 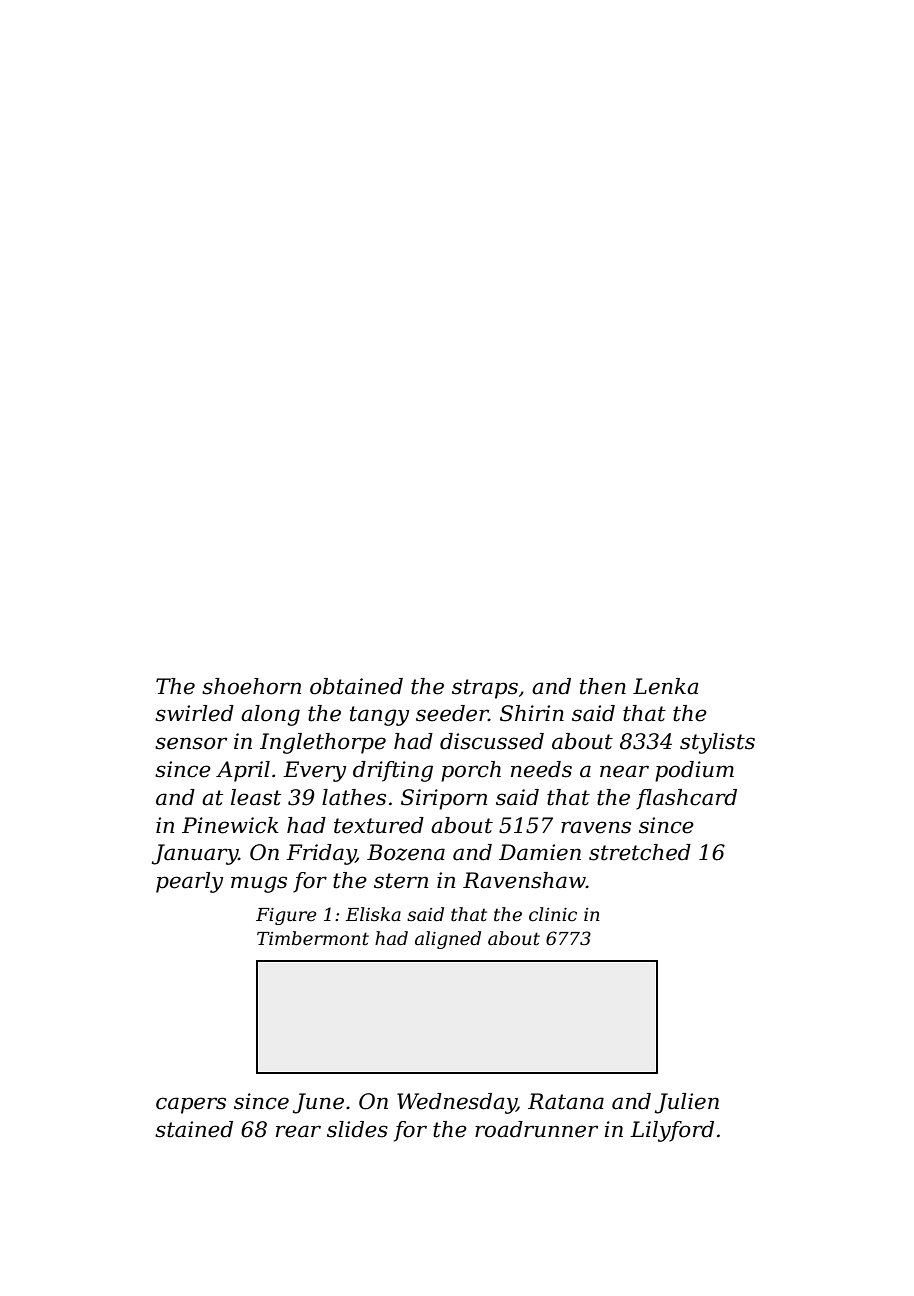 I want to click on Timbermont, so click(x=313, y=938).
